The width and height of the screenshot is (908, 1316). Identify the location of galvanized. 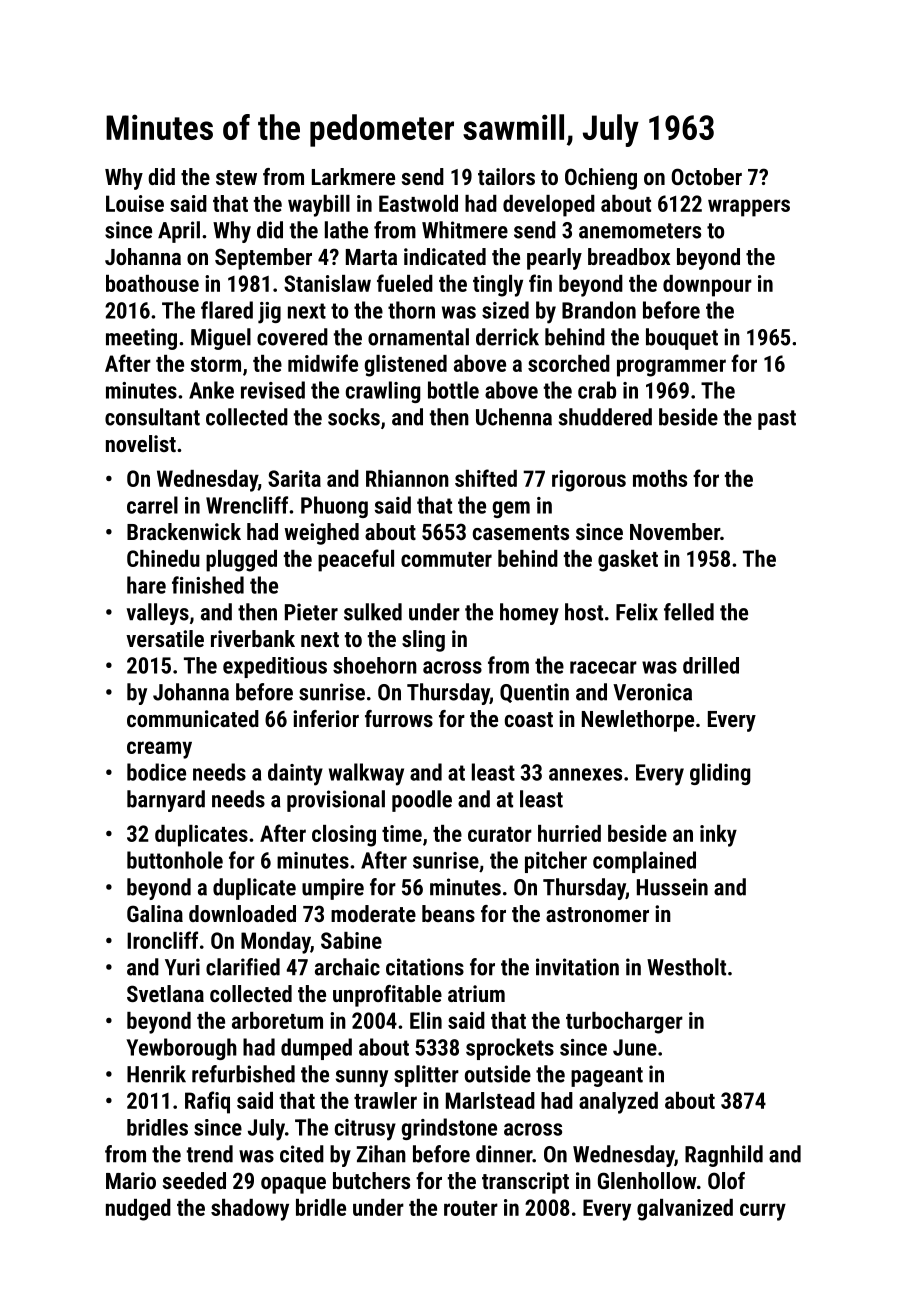
(685, 1210).
